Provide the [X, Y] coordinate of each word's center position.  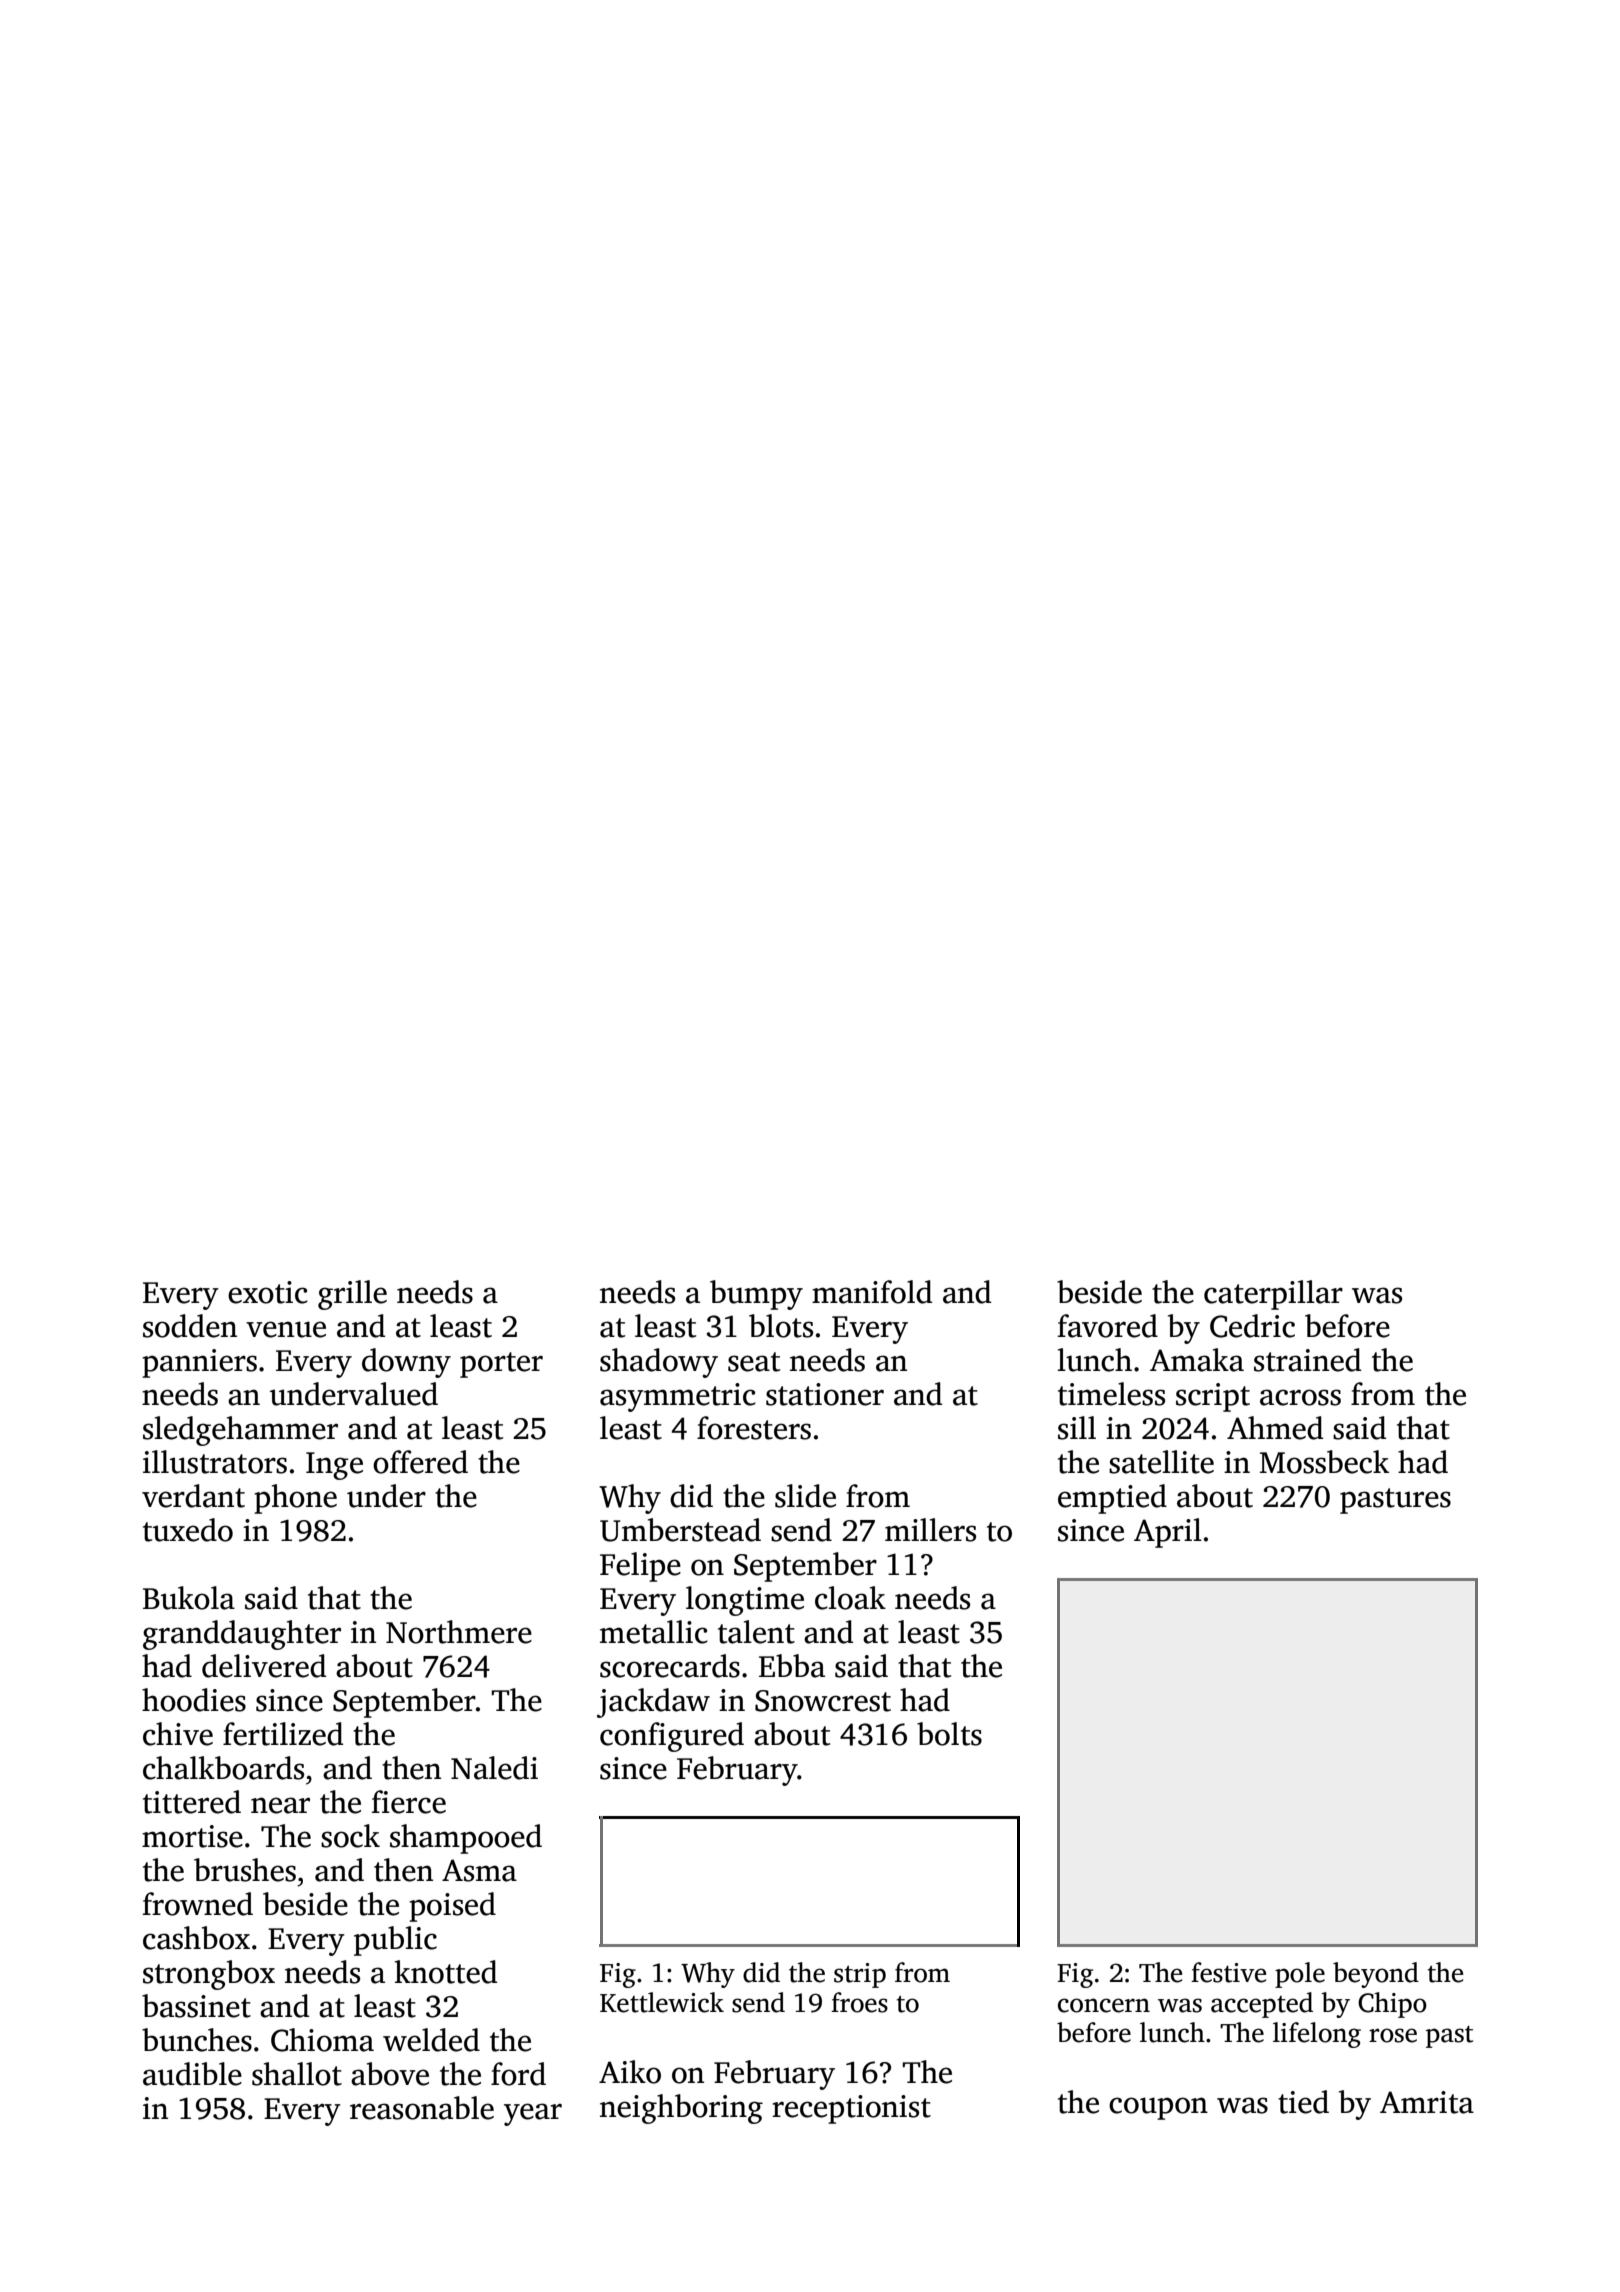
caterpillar [1273, 1295]
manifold [872, 1292]
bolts [949, 1734]
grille [352, 1295]
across [1300, 1397]
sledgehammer [240, 1431]
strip [860, 1975]
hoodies [194, 1700]
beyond [1376, 1975]
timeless [1111, 1394]
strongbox [209, 1975]
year [533, 2114]
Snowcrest [823, 1701]
